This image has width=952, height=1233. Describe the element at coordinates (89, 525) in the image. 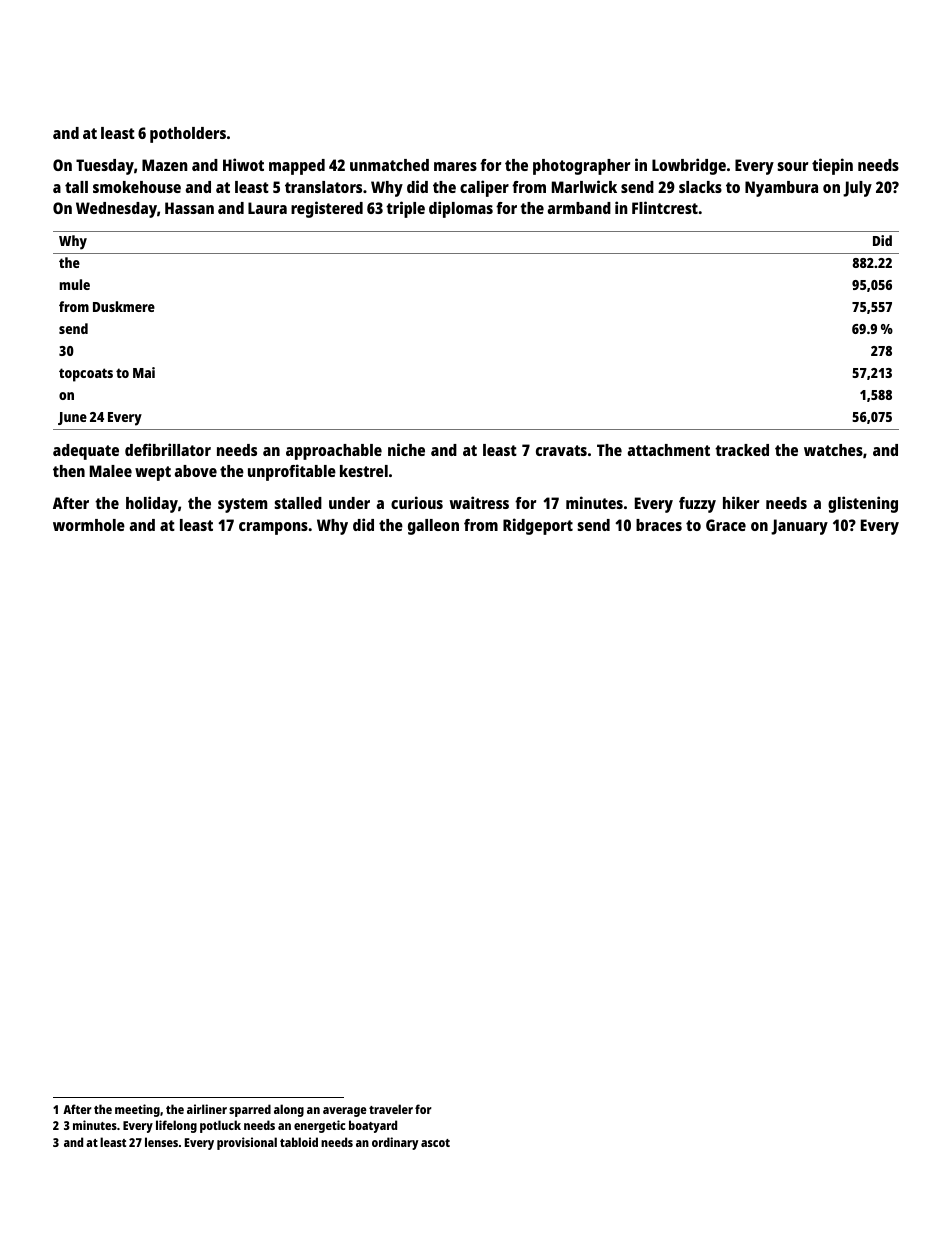

I see `wormhole` at that location.
